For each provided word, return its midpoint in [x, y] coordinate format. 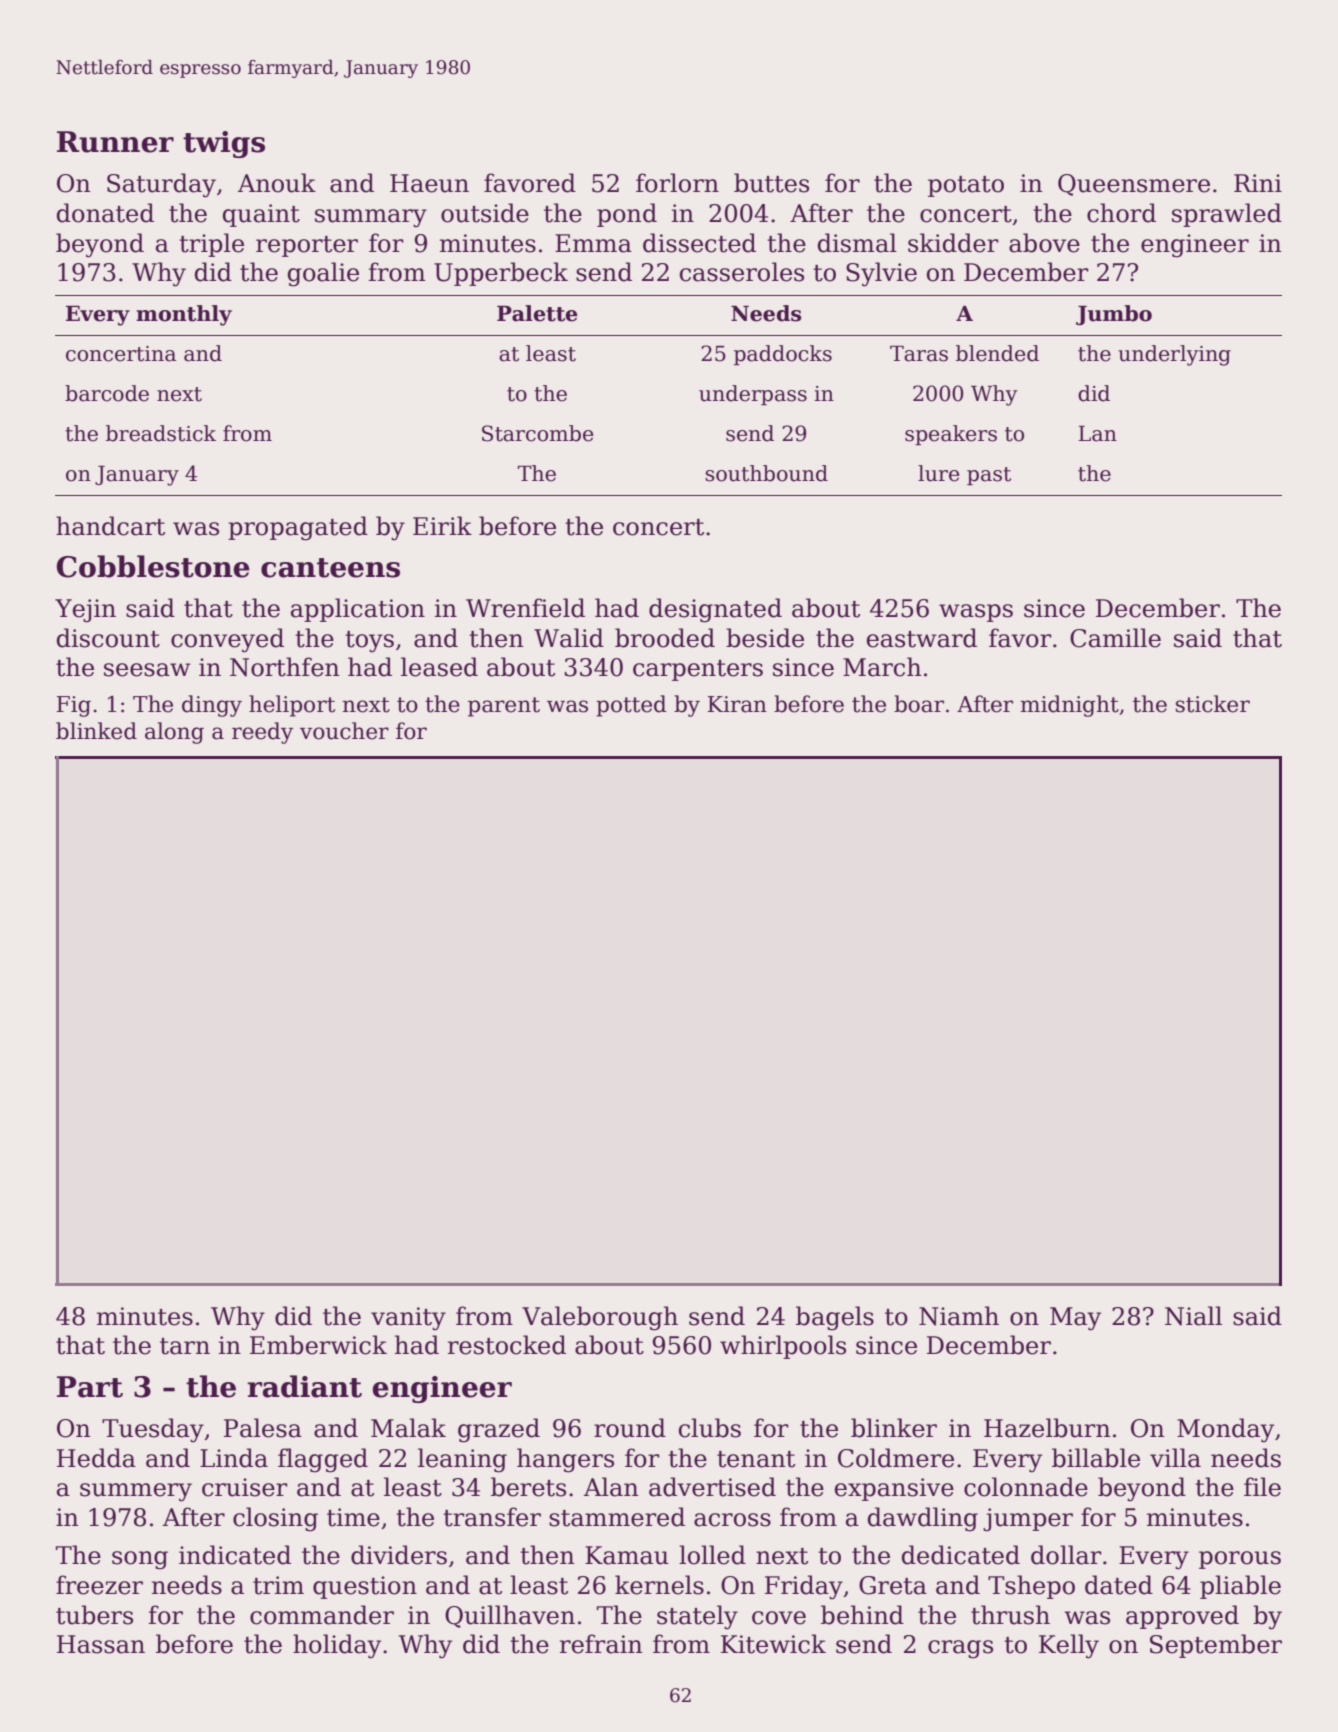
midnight [1069, 706]
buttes [771, 183]
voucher [344, 731]
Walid [569, 638]
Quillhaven [510, 1616]
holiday [337, 1646]
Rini [1258, 183]
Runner [115, 142]
